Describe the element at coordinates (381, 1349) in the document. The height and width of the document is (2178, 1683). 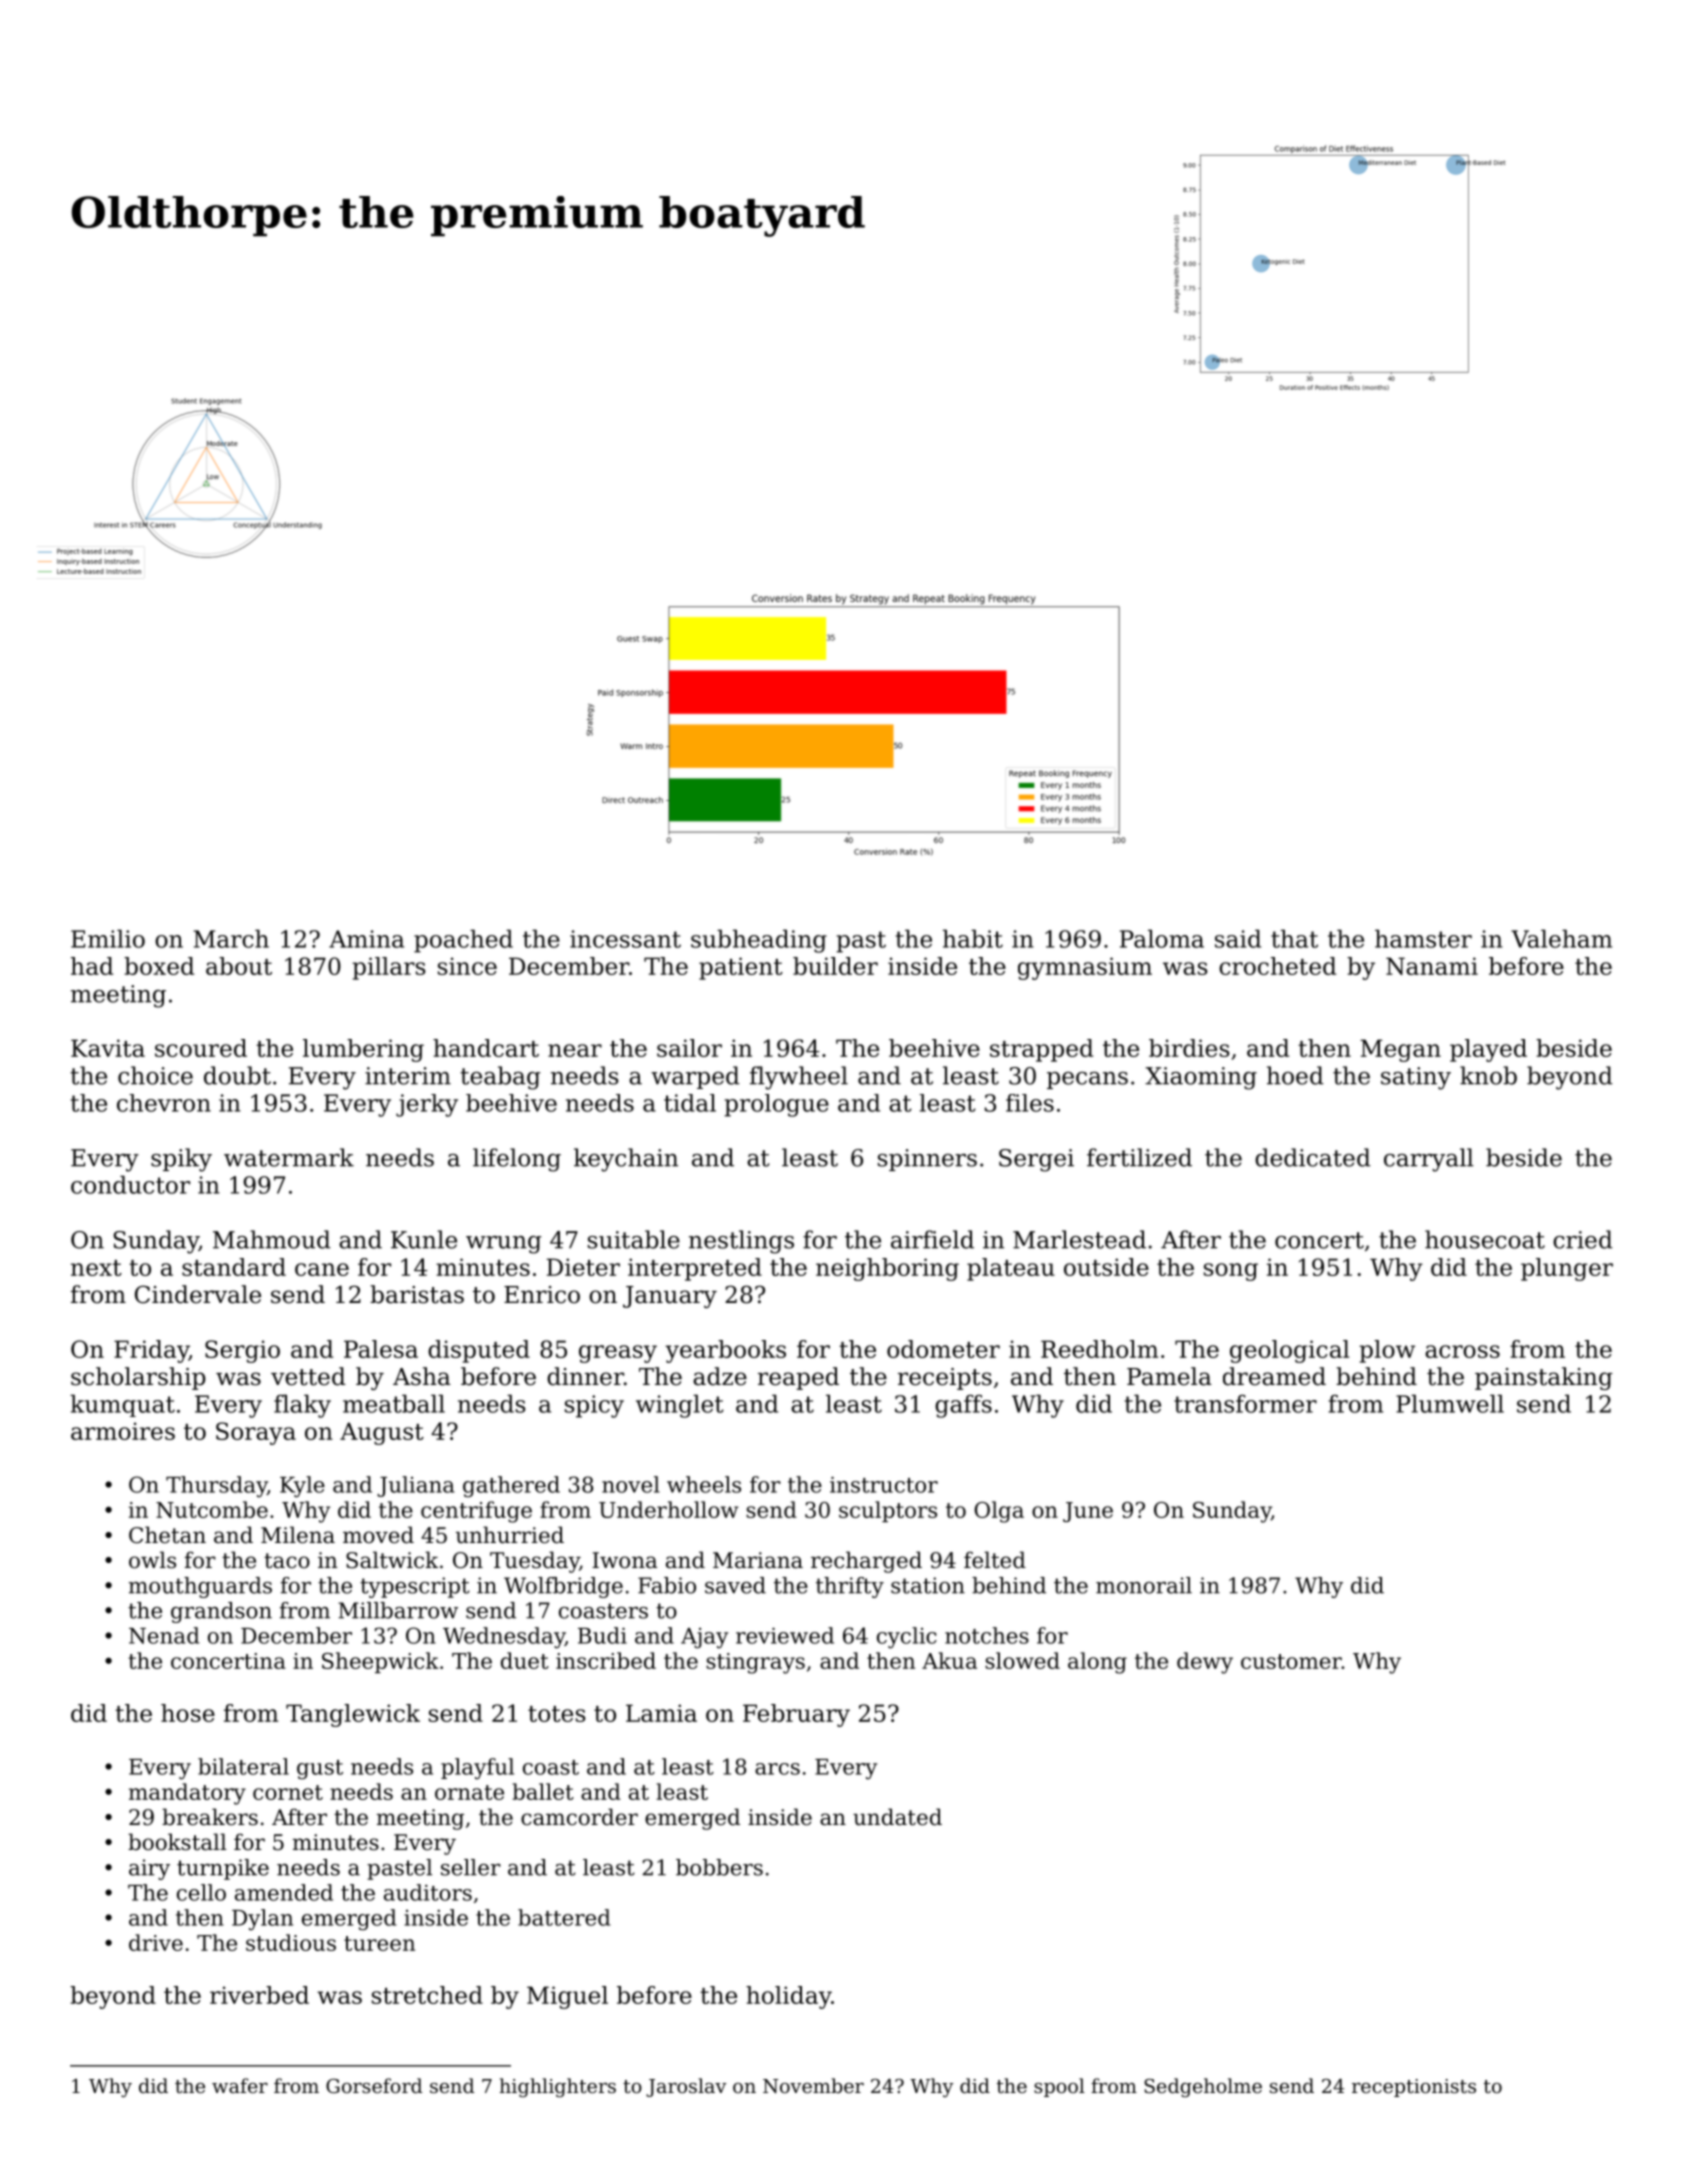
I see `Palesa` at that location.
